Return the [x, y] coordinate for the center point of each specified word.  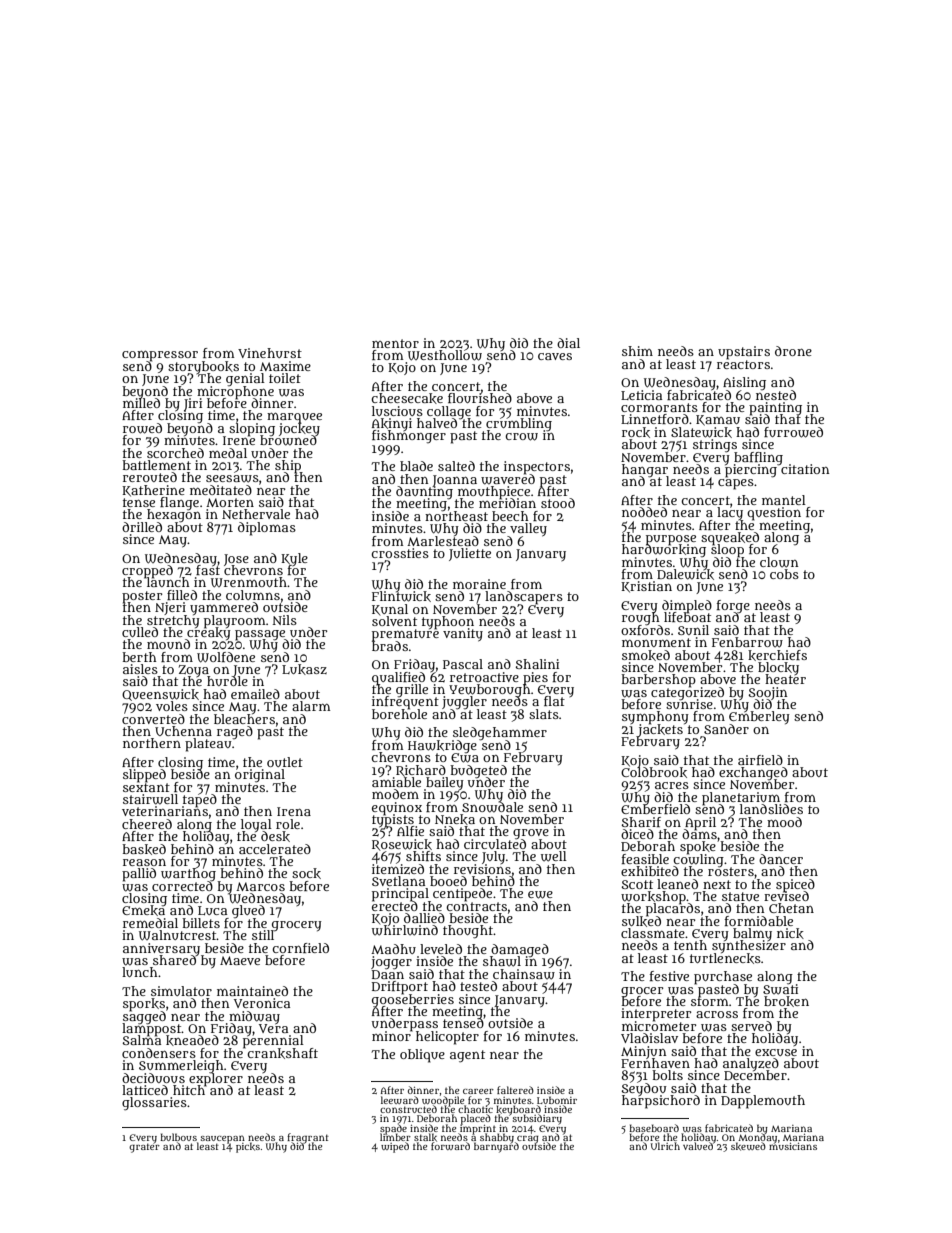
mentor [395, 343]
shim [637, 351]
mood [784, 822]
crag [528, 1139]
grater [144, 1148]
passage [261, 635]
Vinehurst [270, 353]
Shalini [537, 664]
